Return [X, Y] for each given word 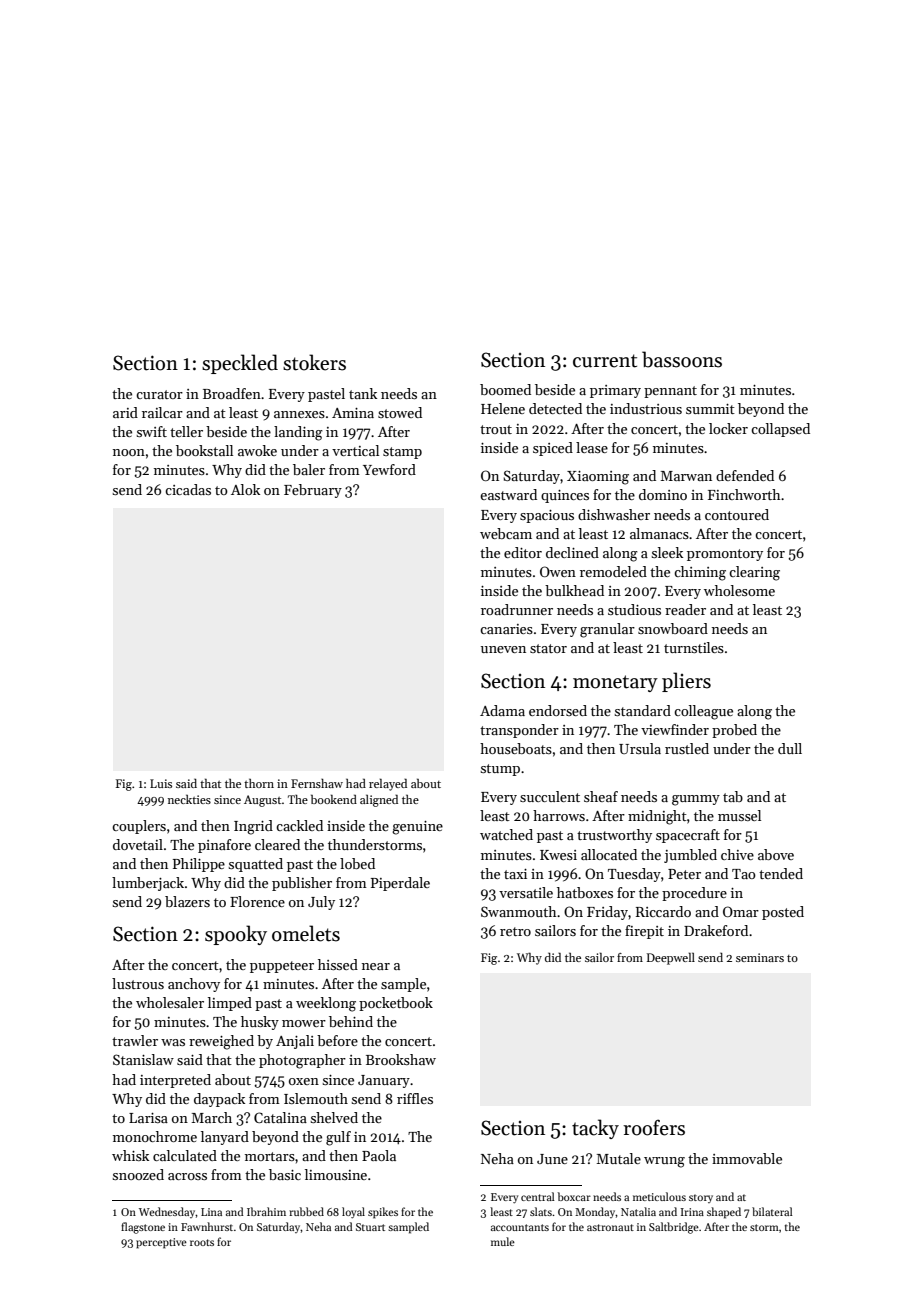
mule [503, 1241]
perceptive [161, 1243]
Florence [257, 901]
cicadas [188, 489]
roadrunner [517, 609]
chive [737, 854]
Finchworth [744, 494]
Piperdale [400, 884]
